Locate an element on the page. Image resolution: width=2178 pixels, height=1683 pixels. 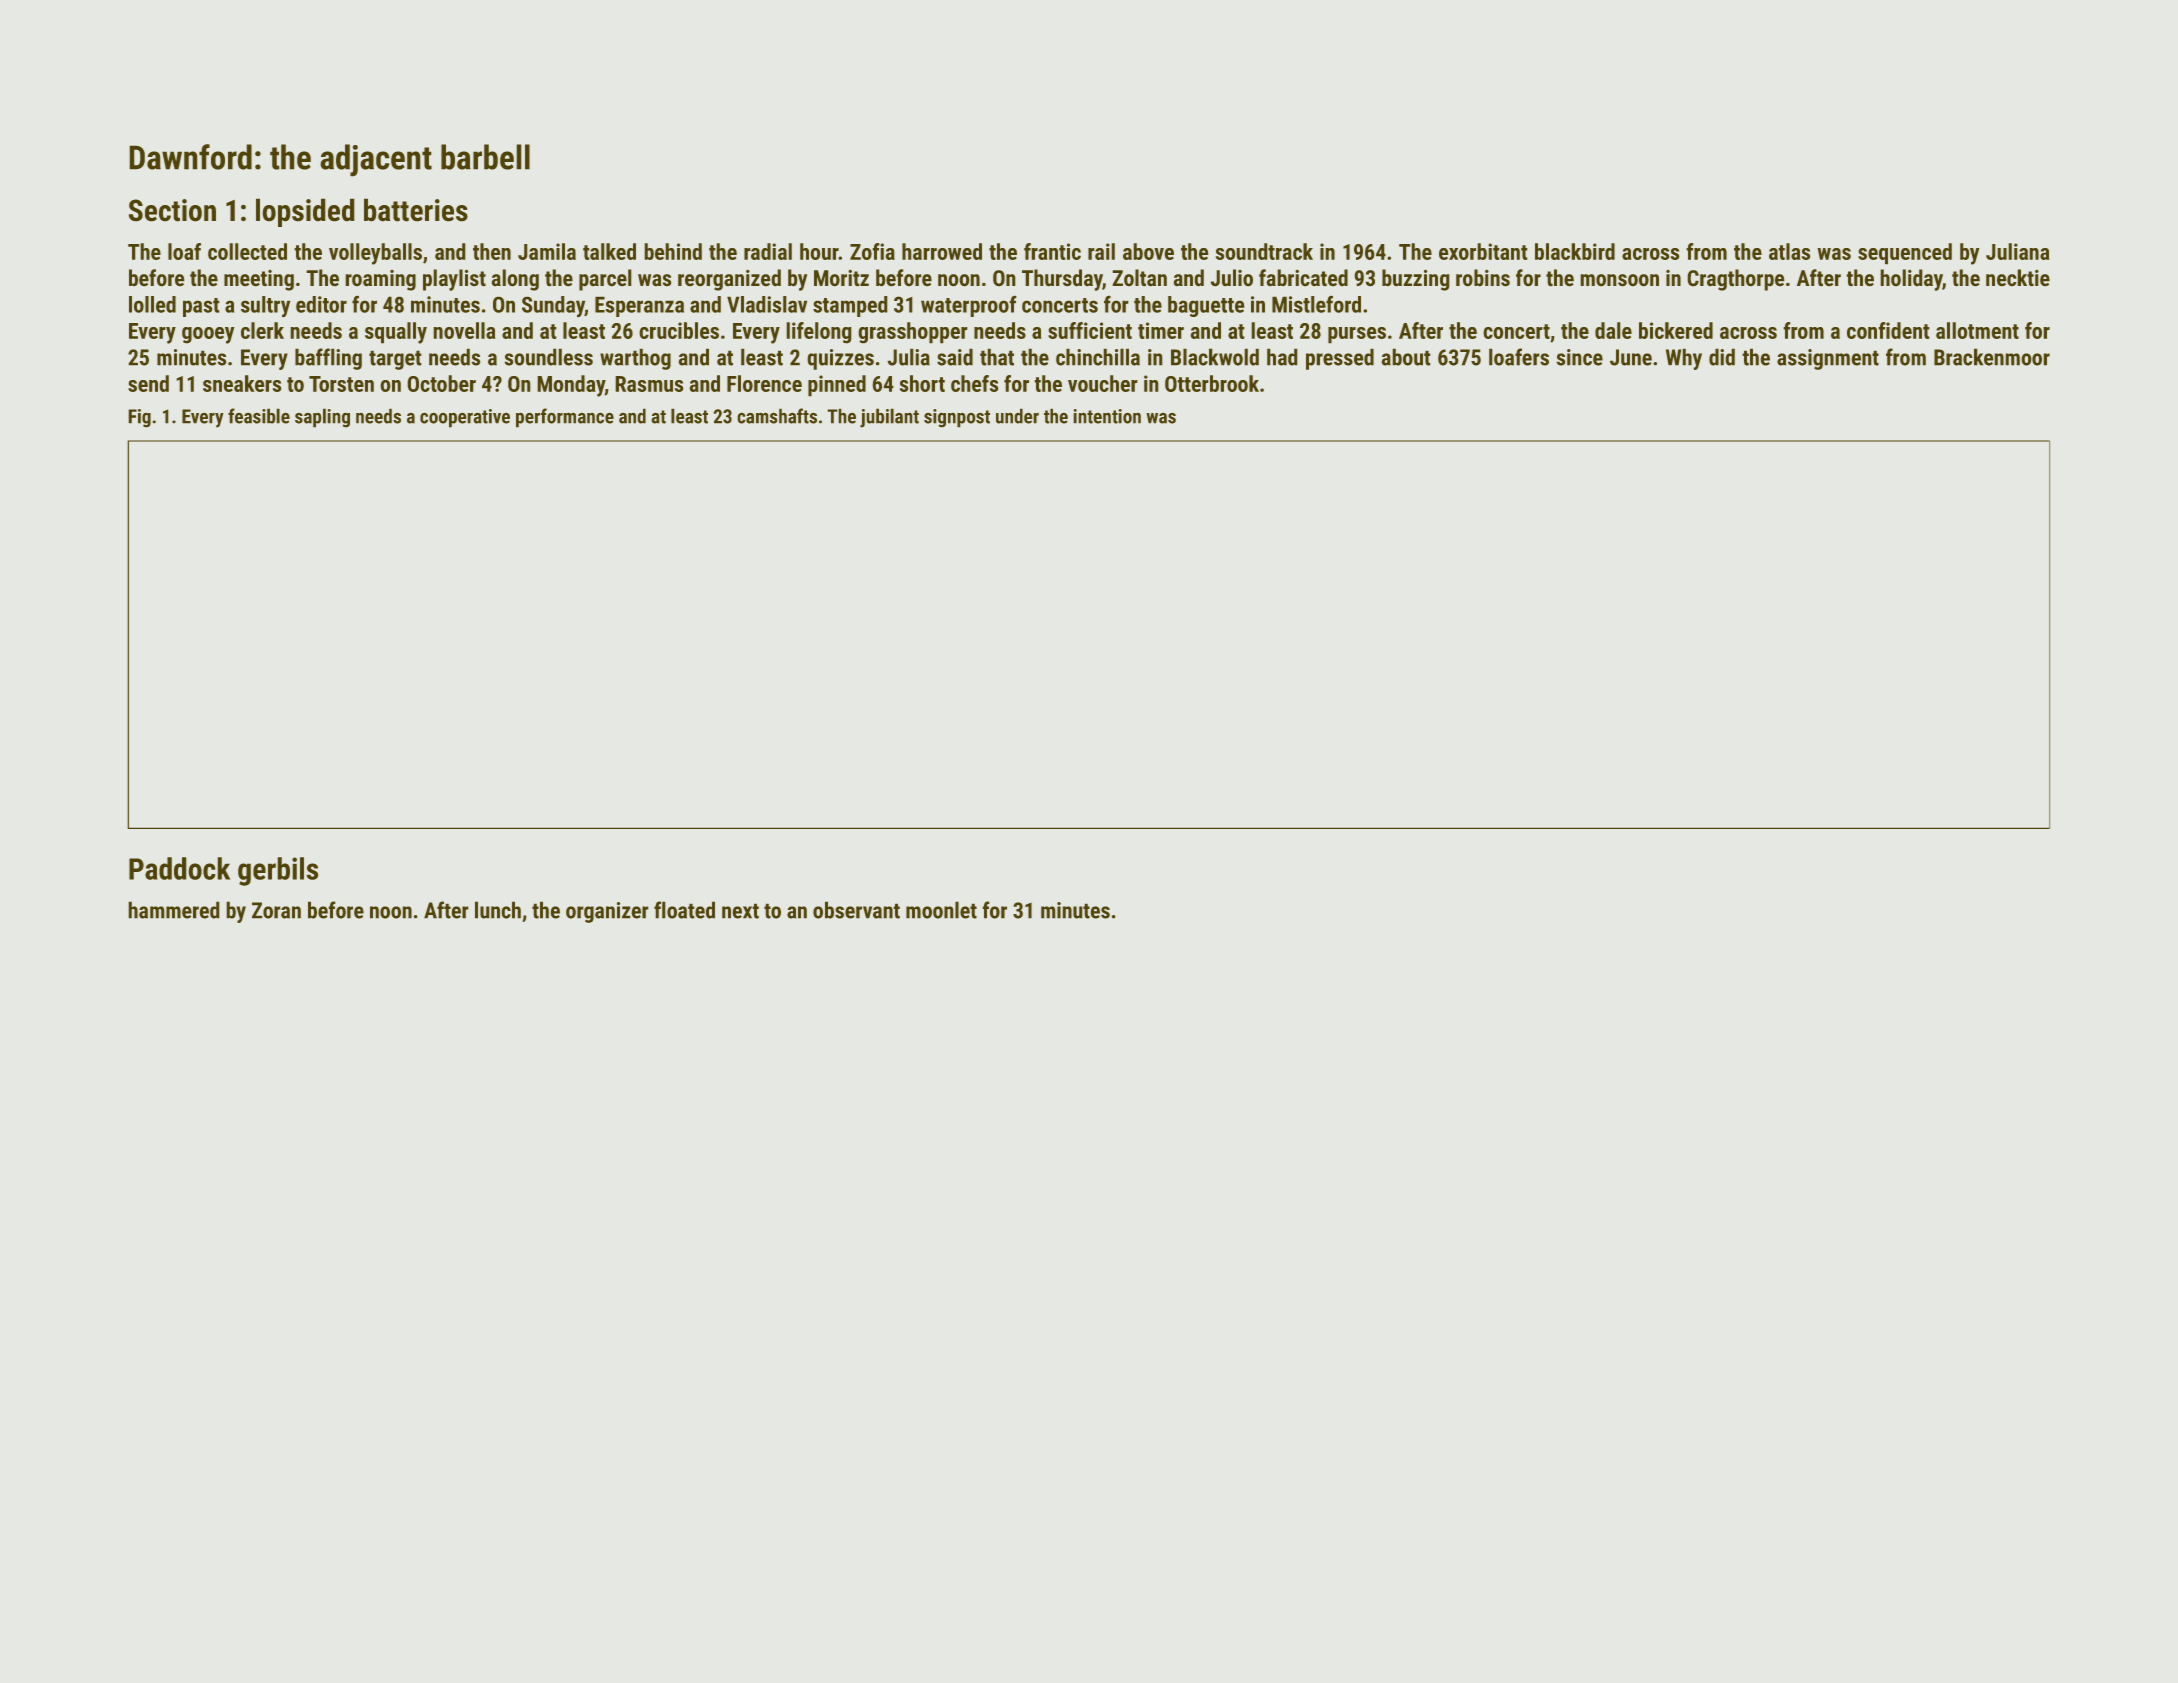
hammered is located at coordinates (174, 910).
